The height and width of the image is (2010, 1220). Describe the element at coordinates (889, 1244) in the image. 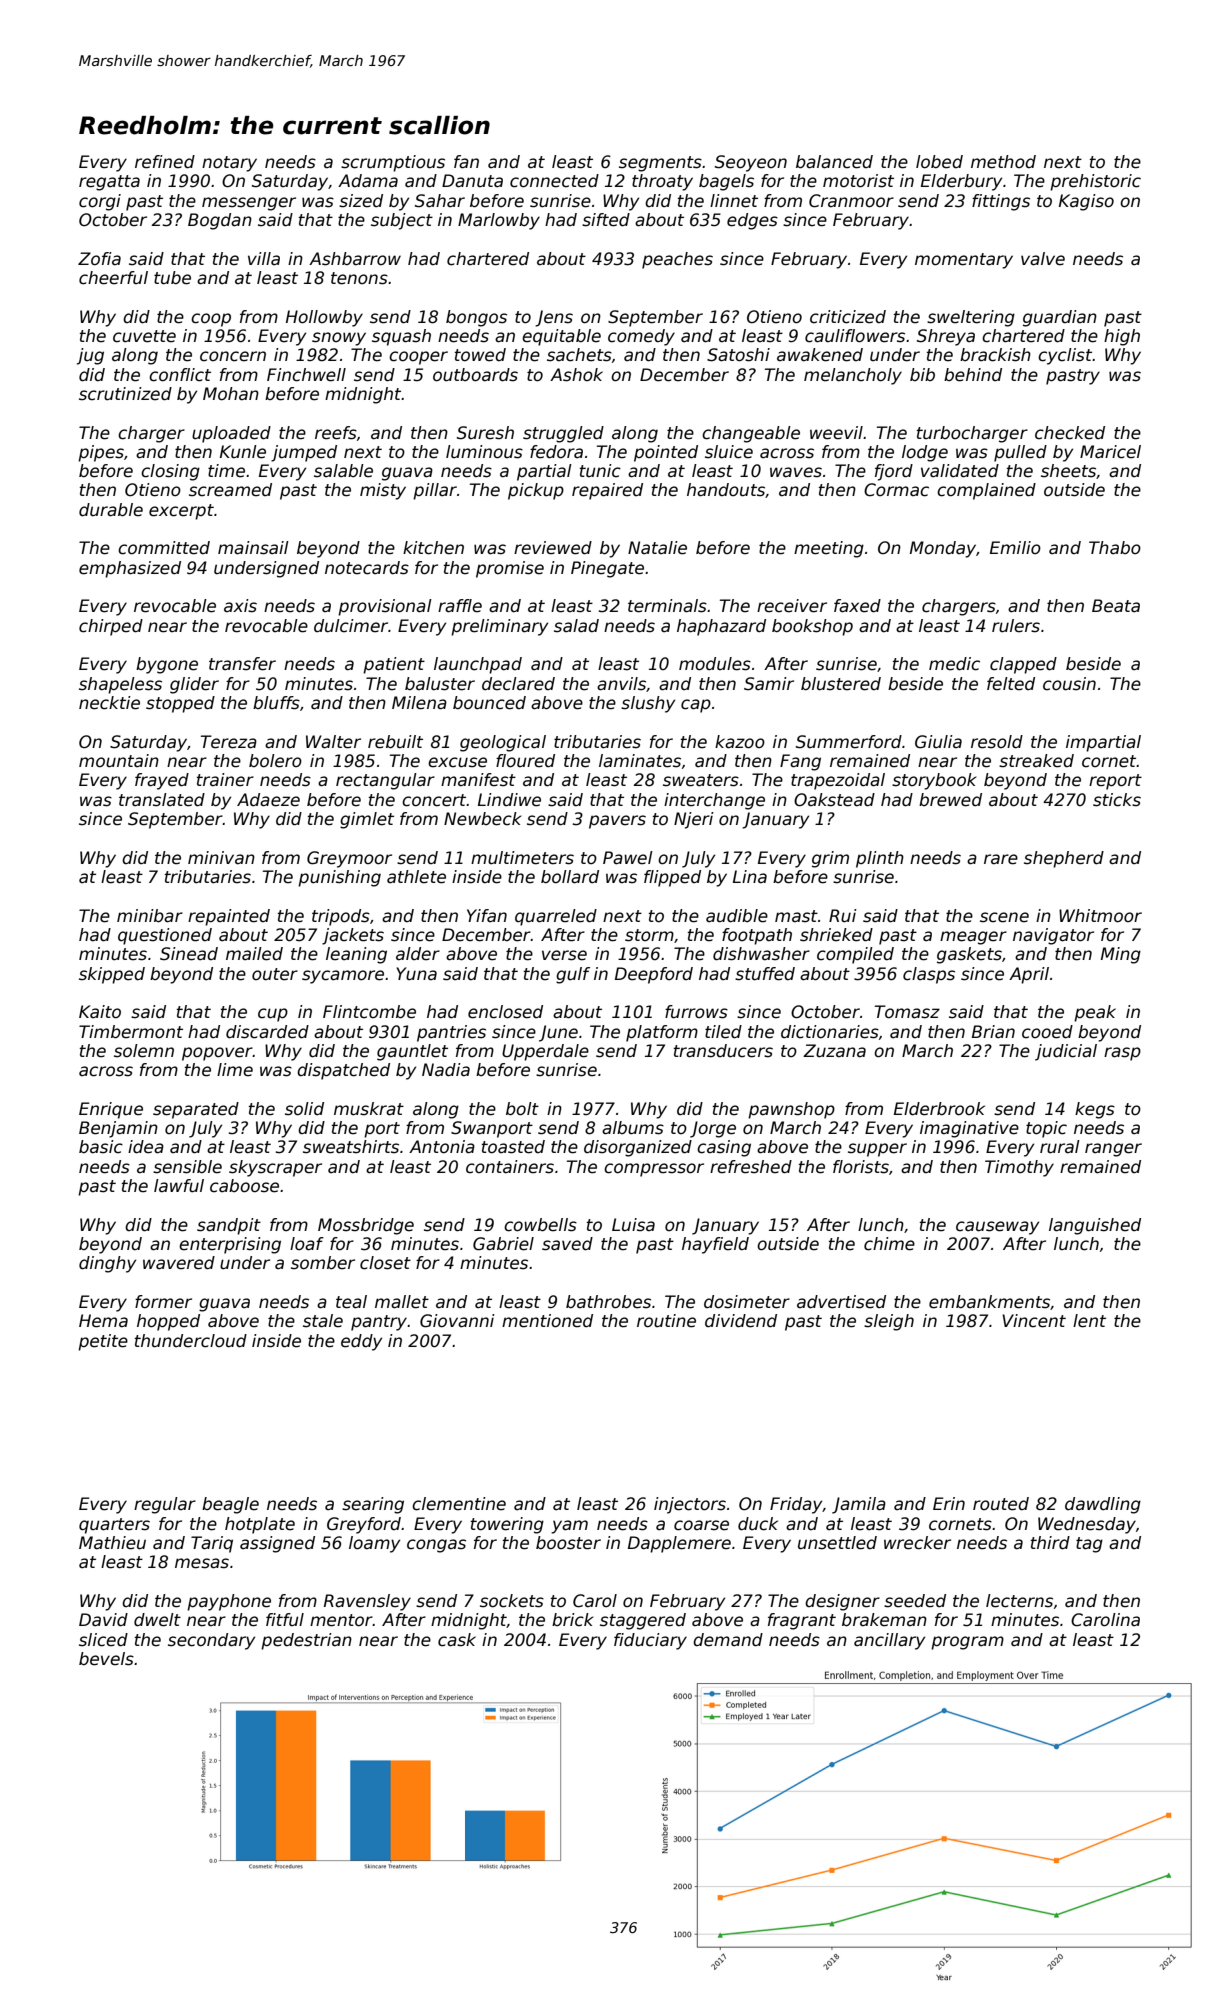

I see `chime` at that location.
